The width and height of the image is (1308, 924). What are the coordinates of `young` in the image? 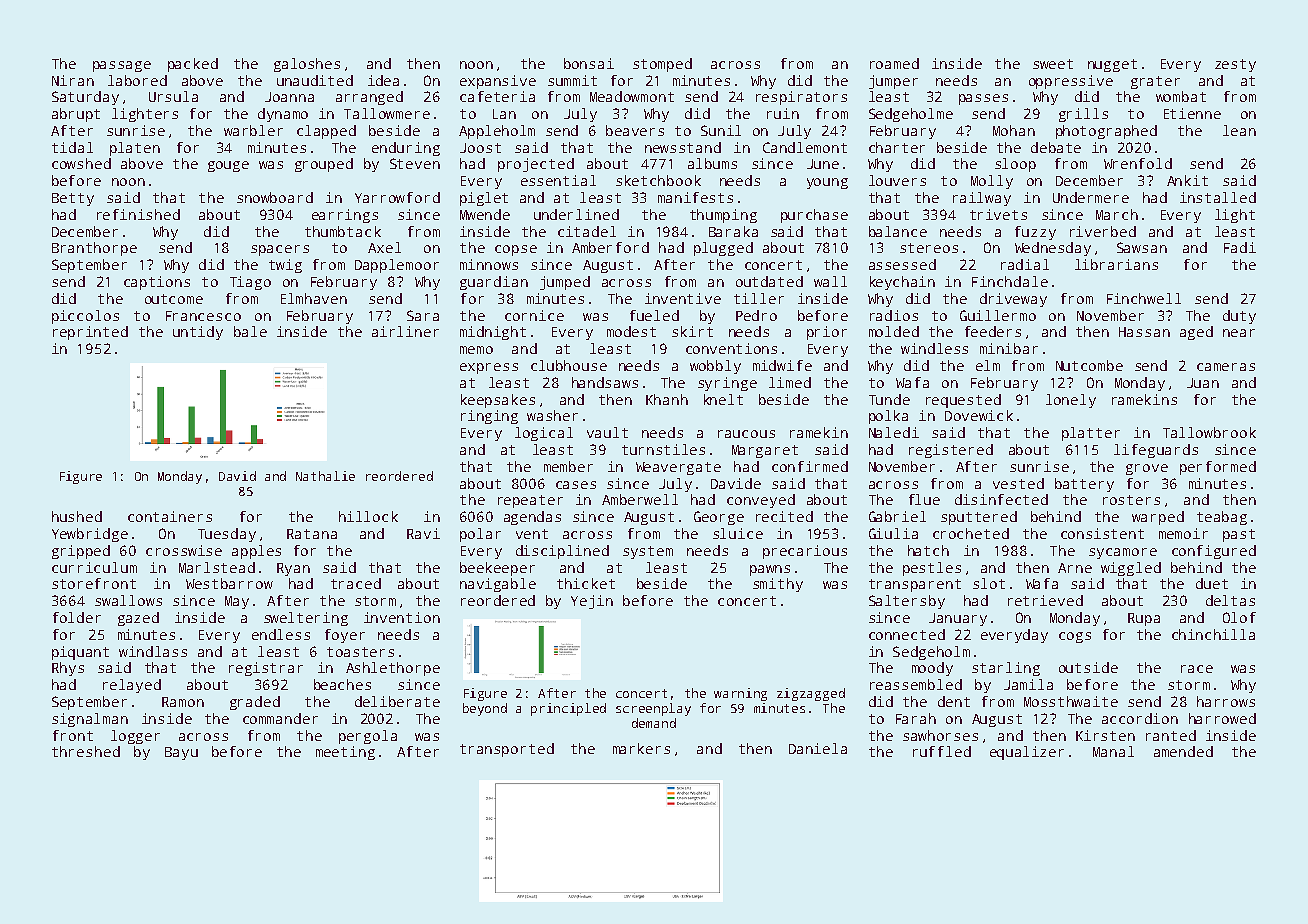 It's located at (827, 183).
